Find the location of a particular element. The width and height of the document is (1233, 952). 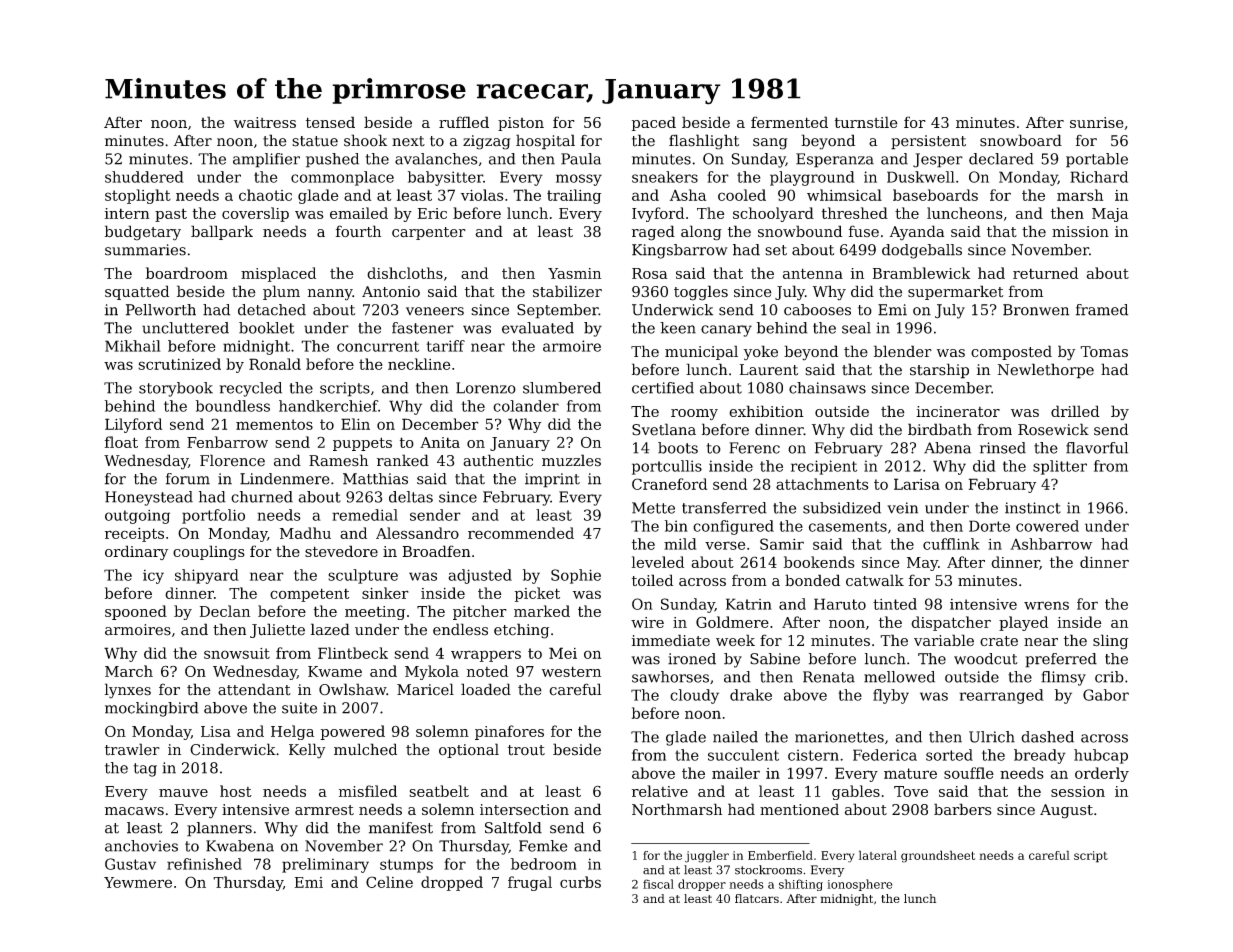

anchovies is located at coordinates (141, 846).
